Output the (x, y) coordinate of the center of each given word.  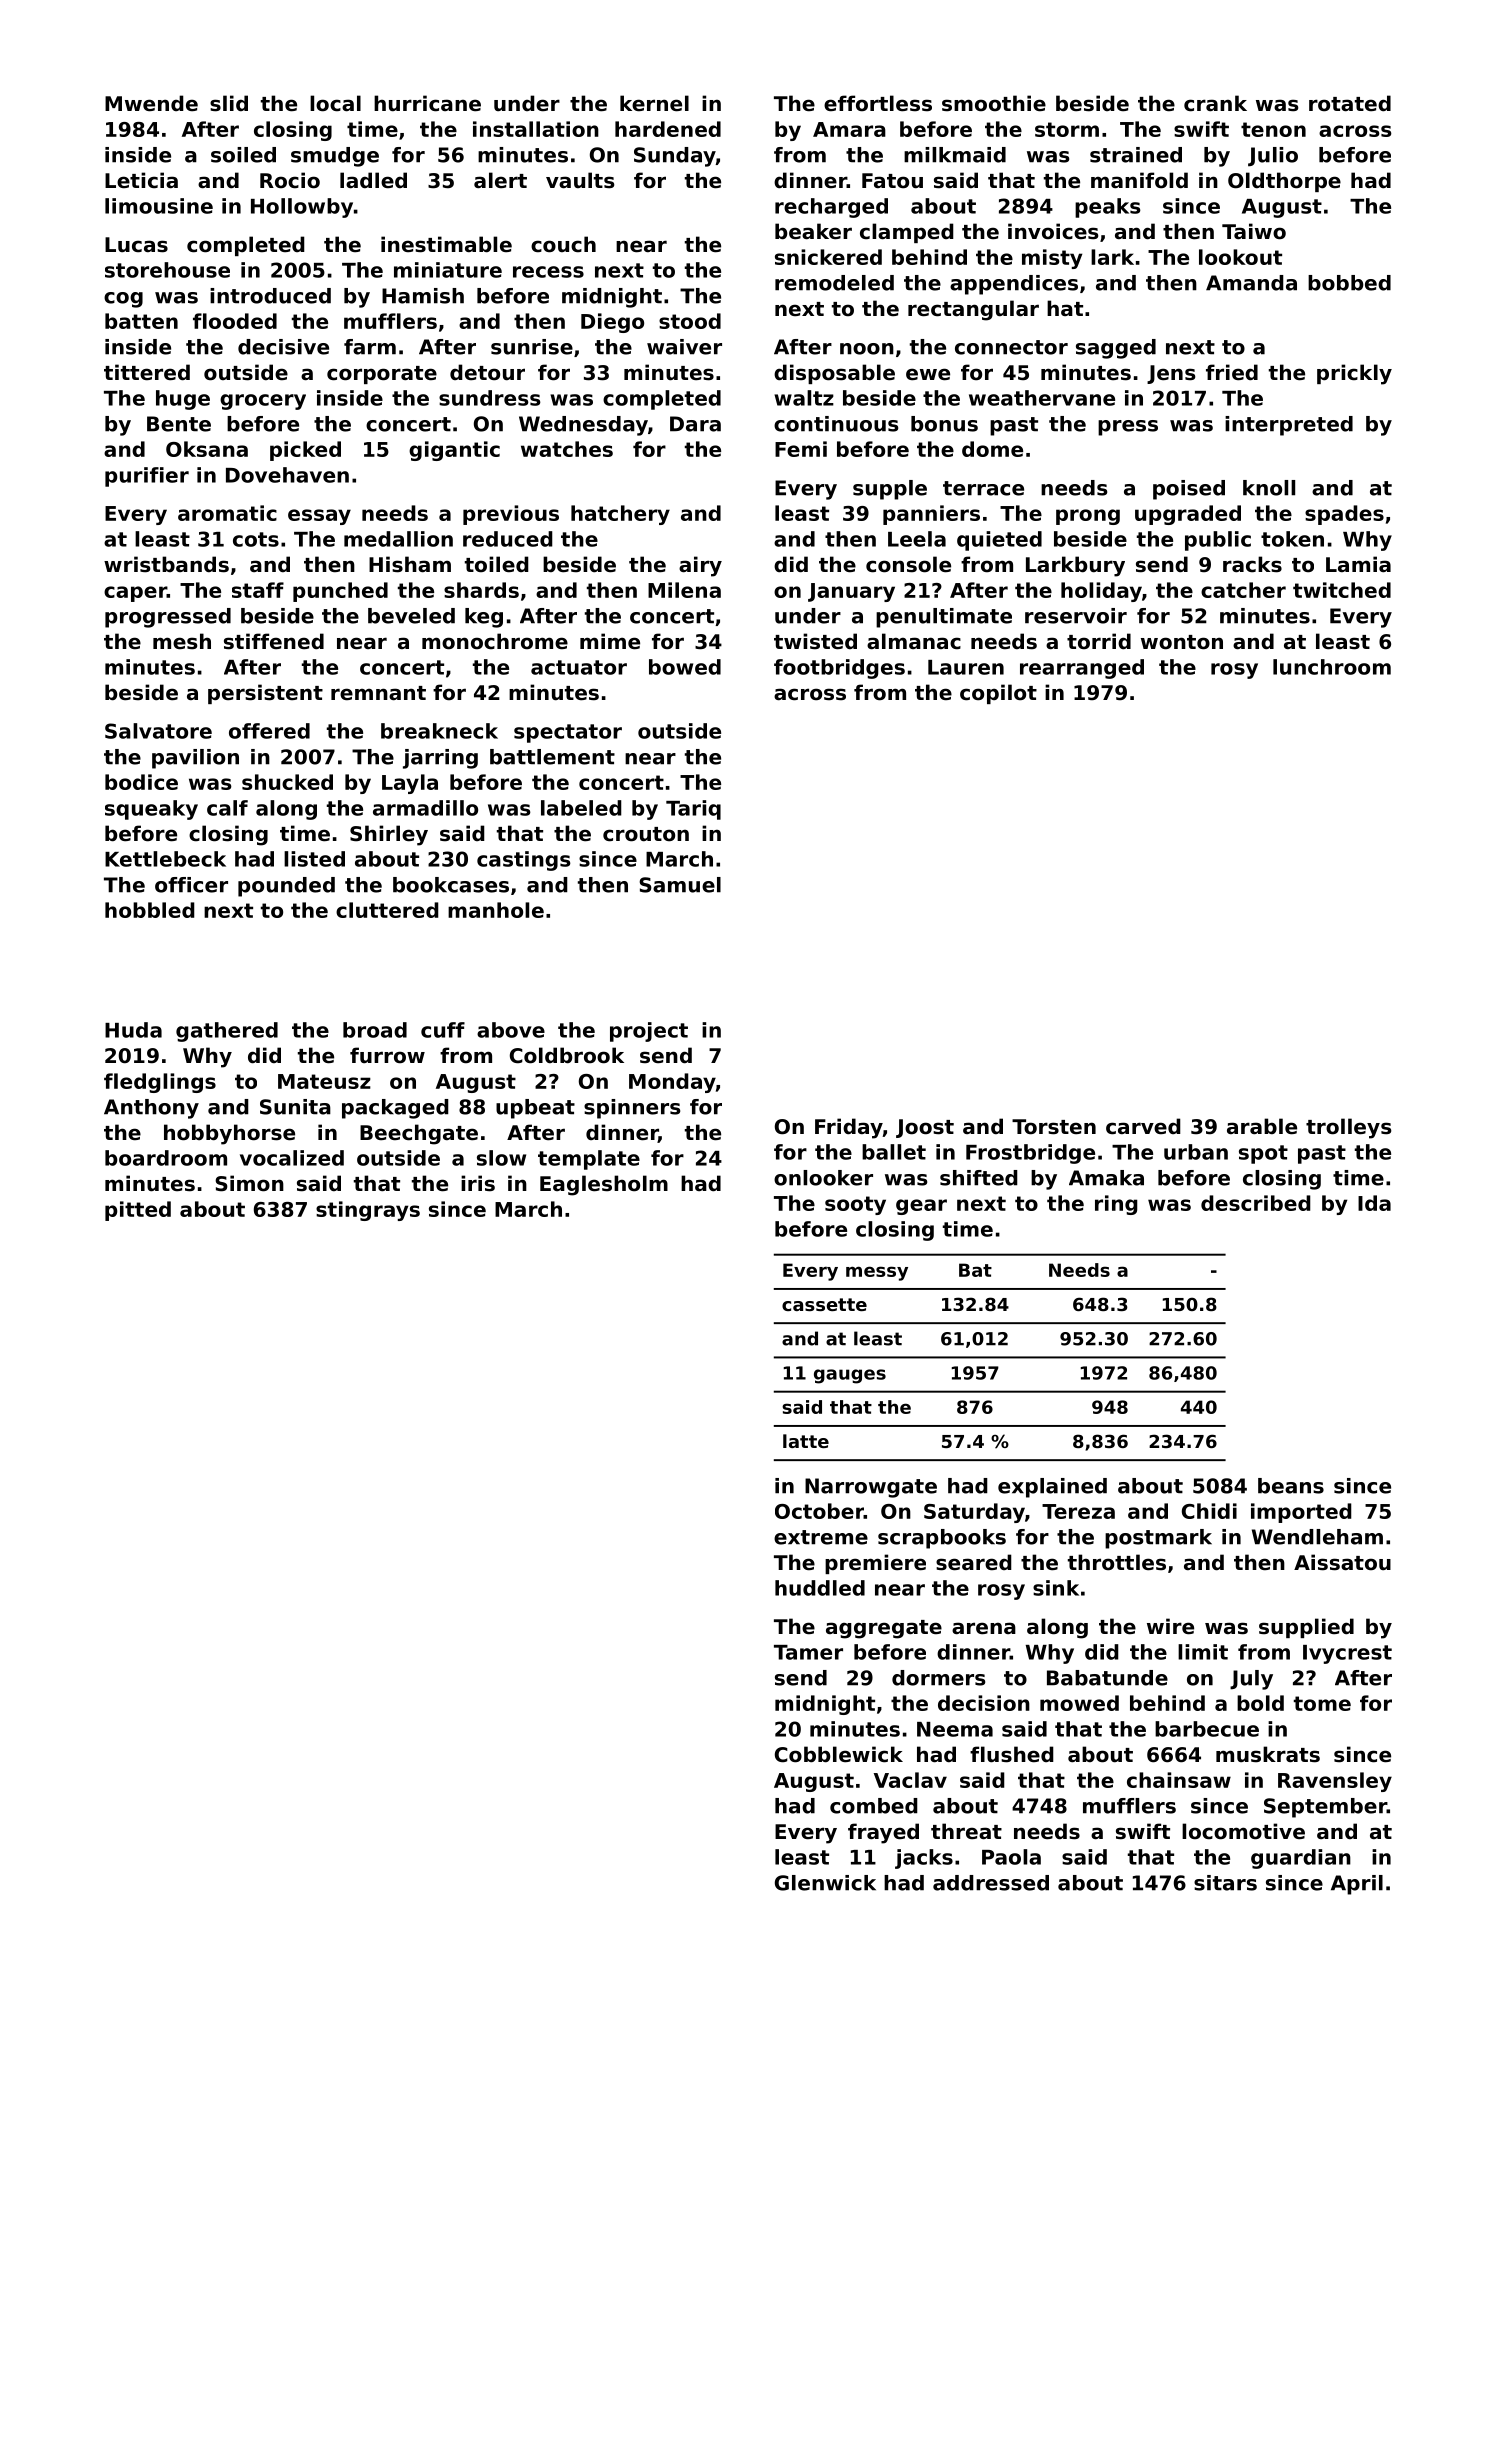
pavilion (195, 759)
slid (229, 103)
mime (610, 641)
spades (1344, 515)
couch (563, 244)
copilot (998, 694)
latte (806, 1441)
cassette (824, 1304)
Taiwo (1254, 231)
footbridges (839, 669)
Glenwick (825, 1883)
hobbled (150, 910)
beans (1291, 1486)
